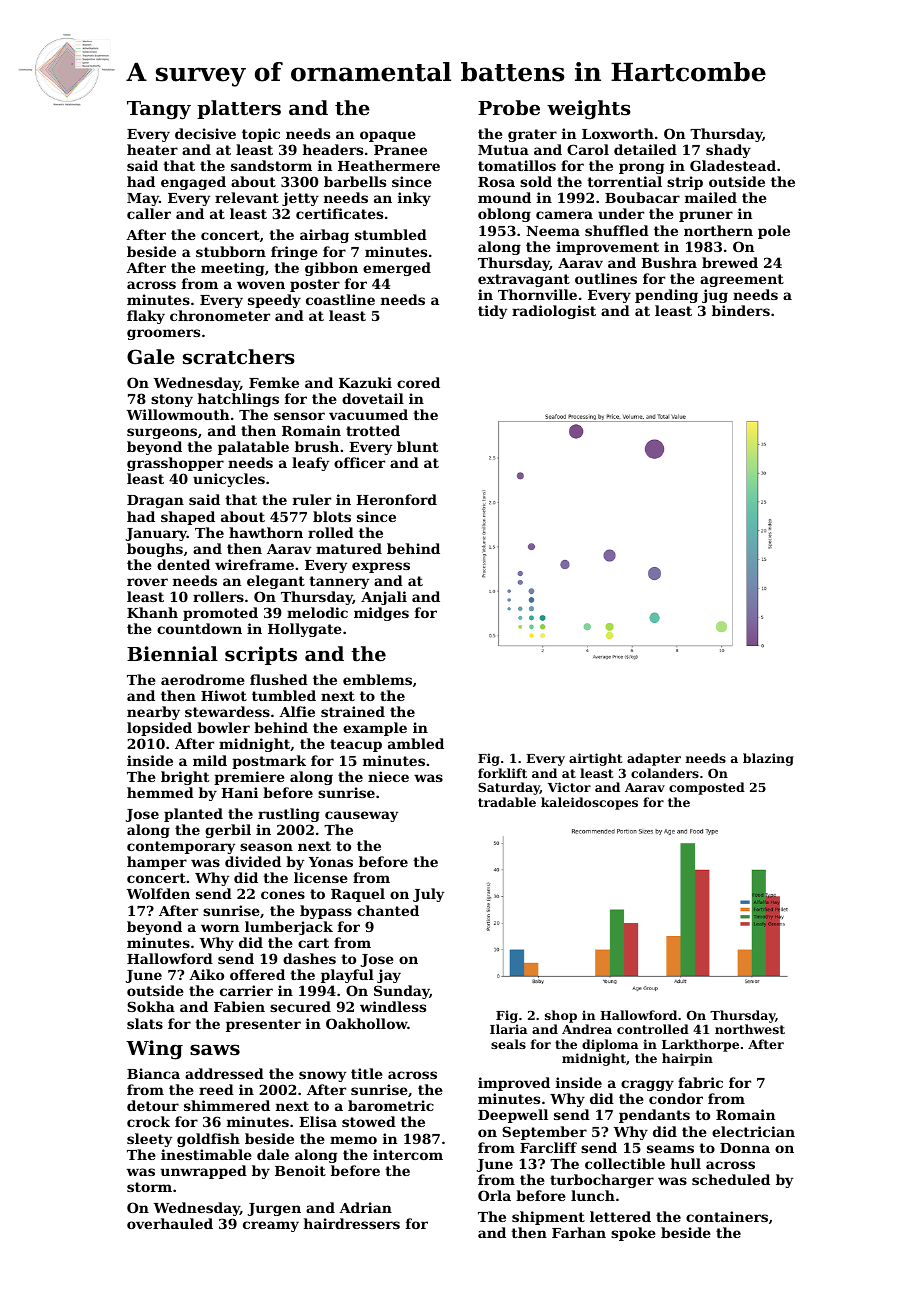 The height and width of the page is (1314, 924). Describe the element at coordinates (172, 400) in the page. I see `stony` at that location.
